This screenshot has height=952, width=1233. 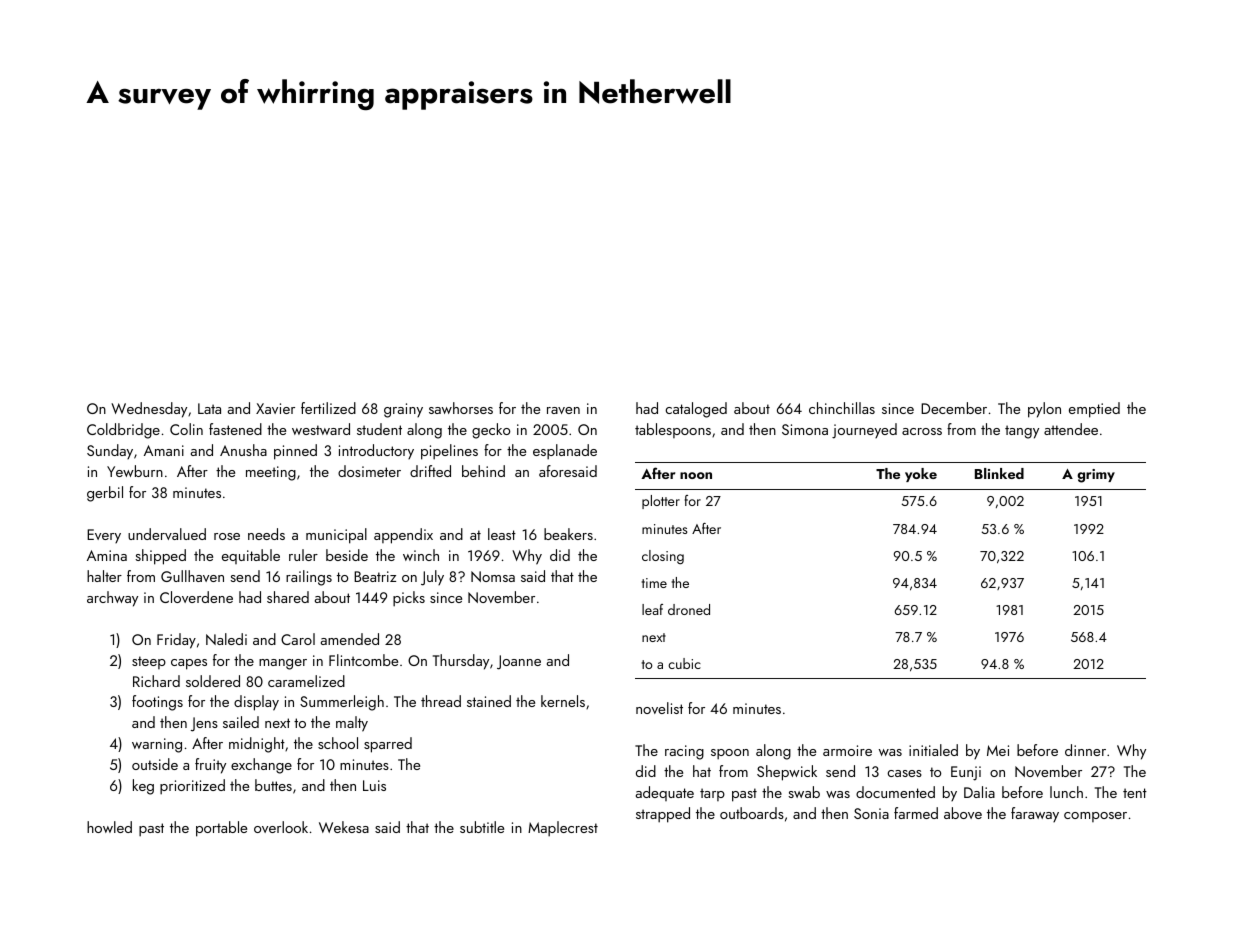 I want to click on grimy, so click(x=1096, y=476).
